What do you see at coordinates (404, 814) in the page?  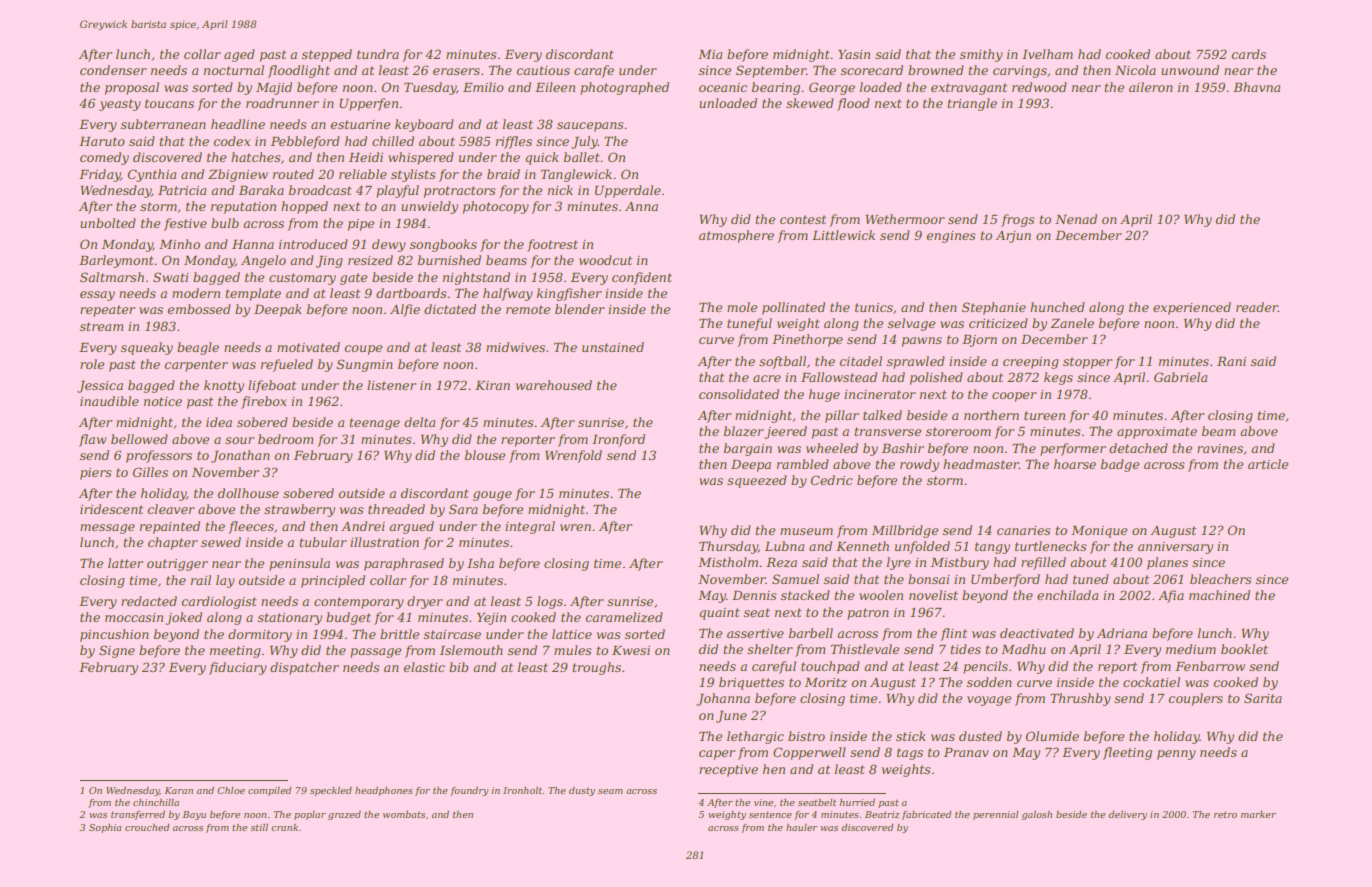 I see `wombats` at bounding box center [404, 814].
